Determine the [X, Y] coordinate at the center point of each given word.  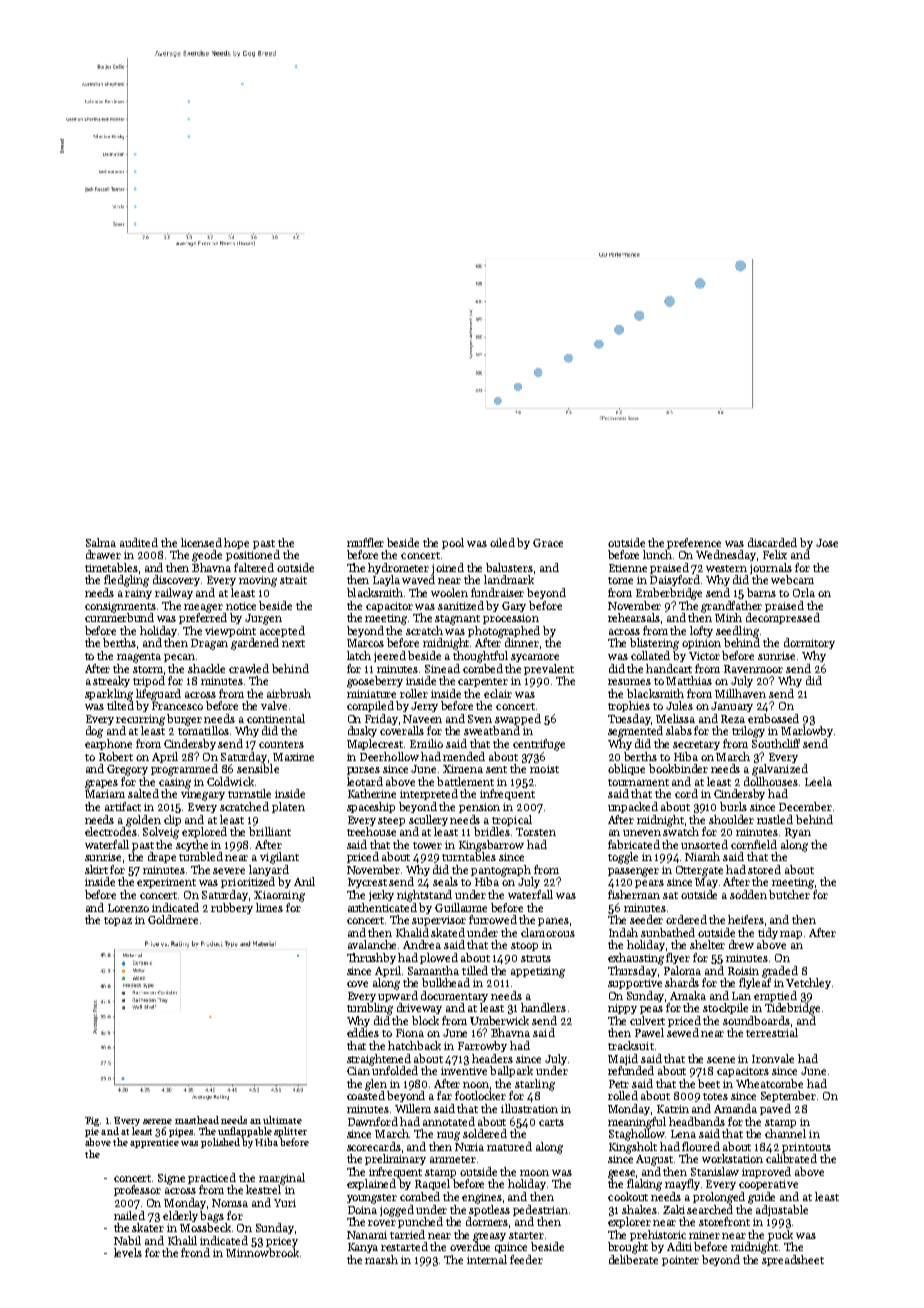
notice [241, 606]
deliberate [633, 1259]
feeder [526, 1259]
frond [195, 1252]
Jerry [424, 707]
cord [686, 793]
